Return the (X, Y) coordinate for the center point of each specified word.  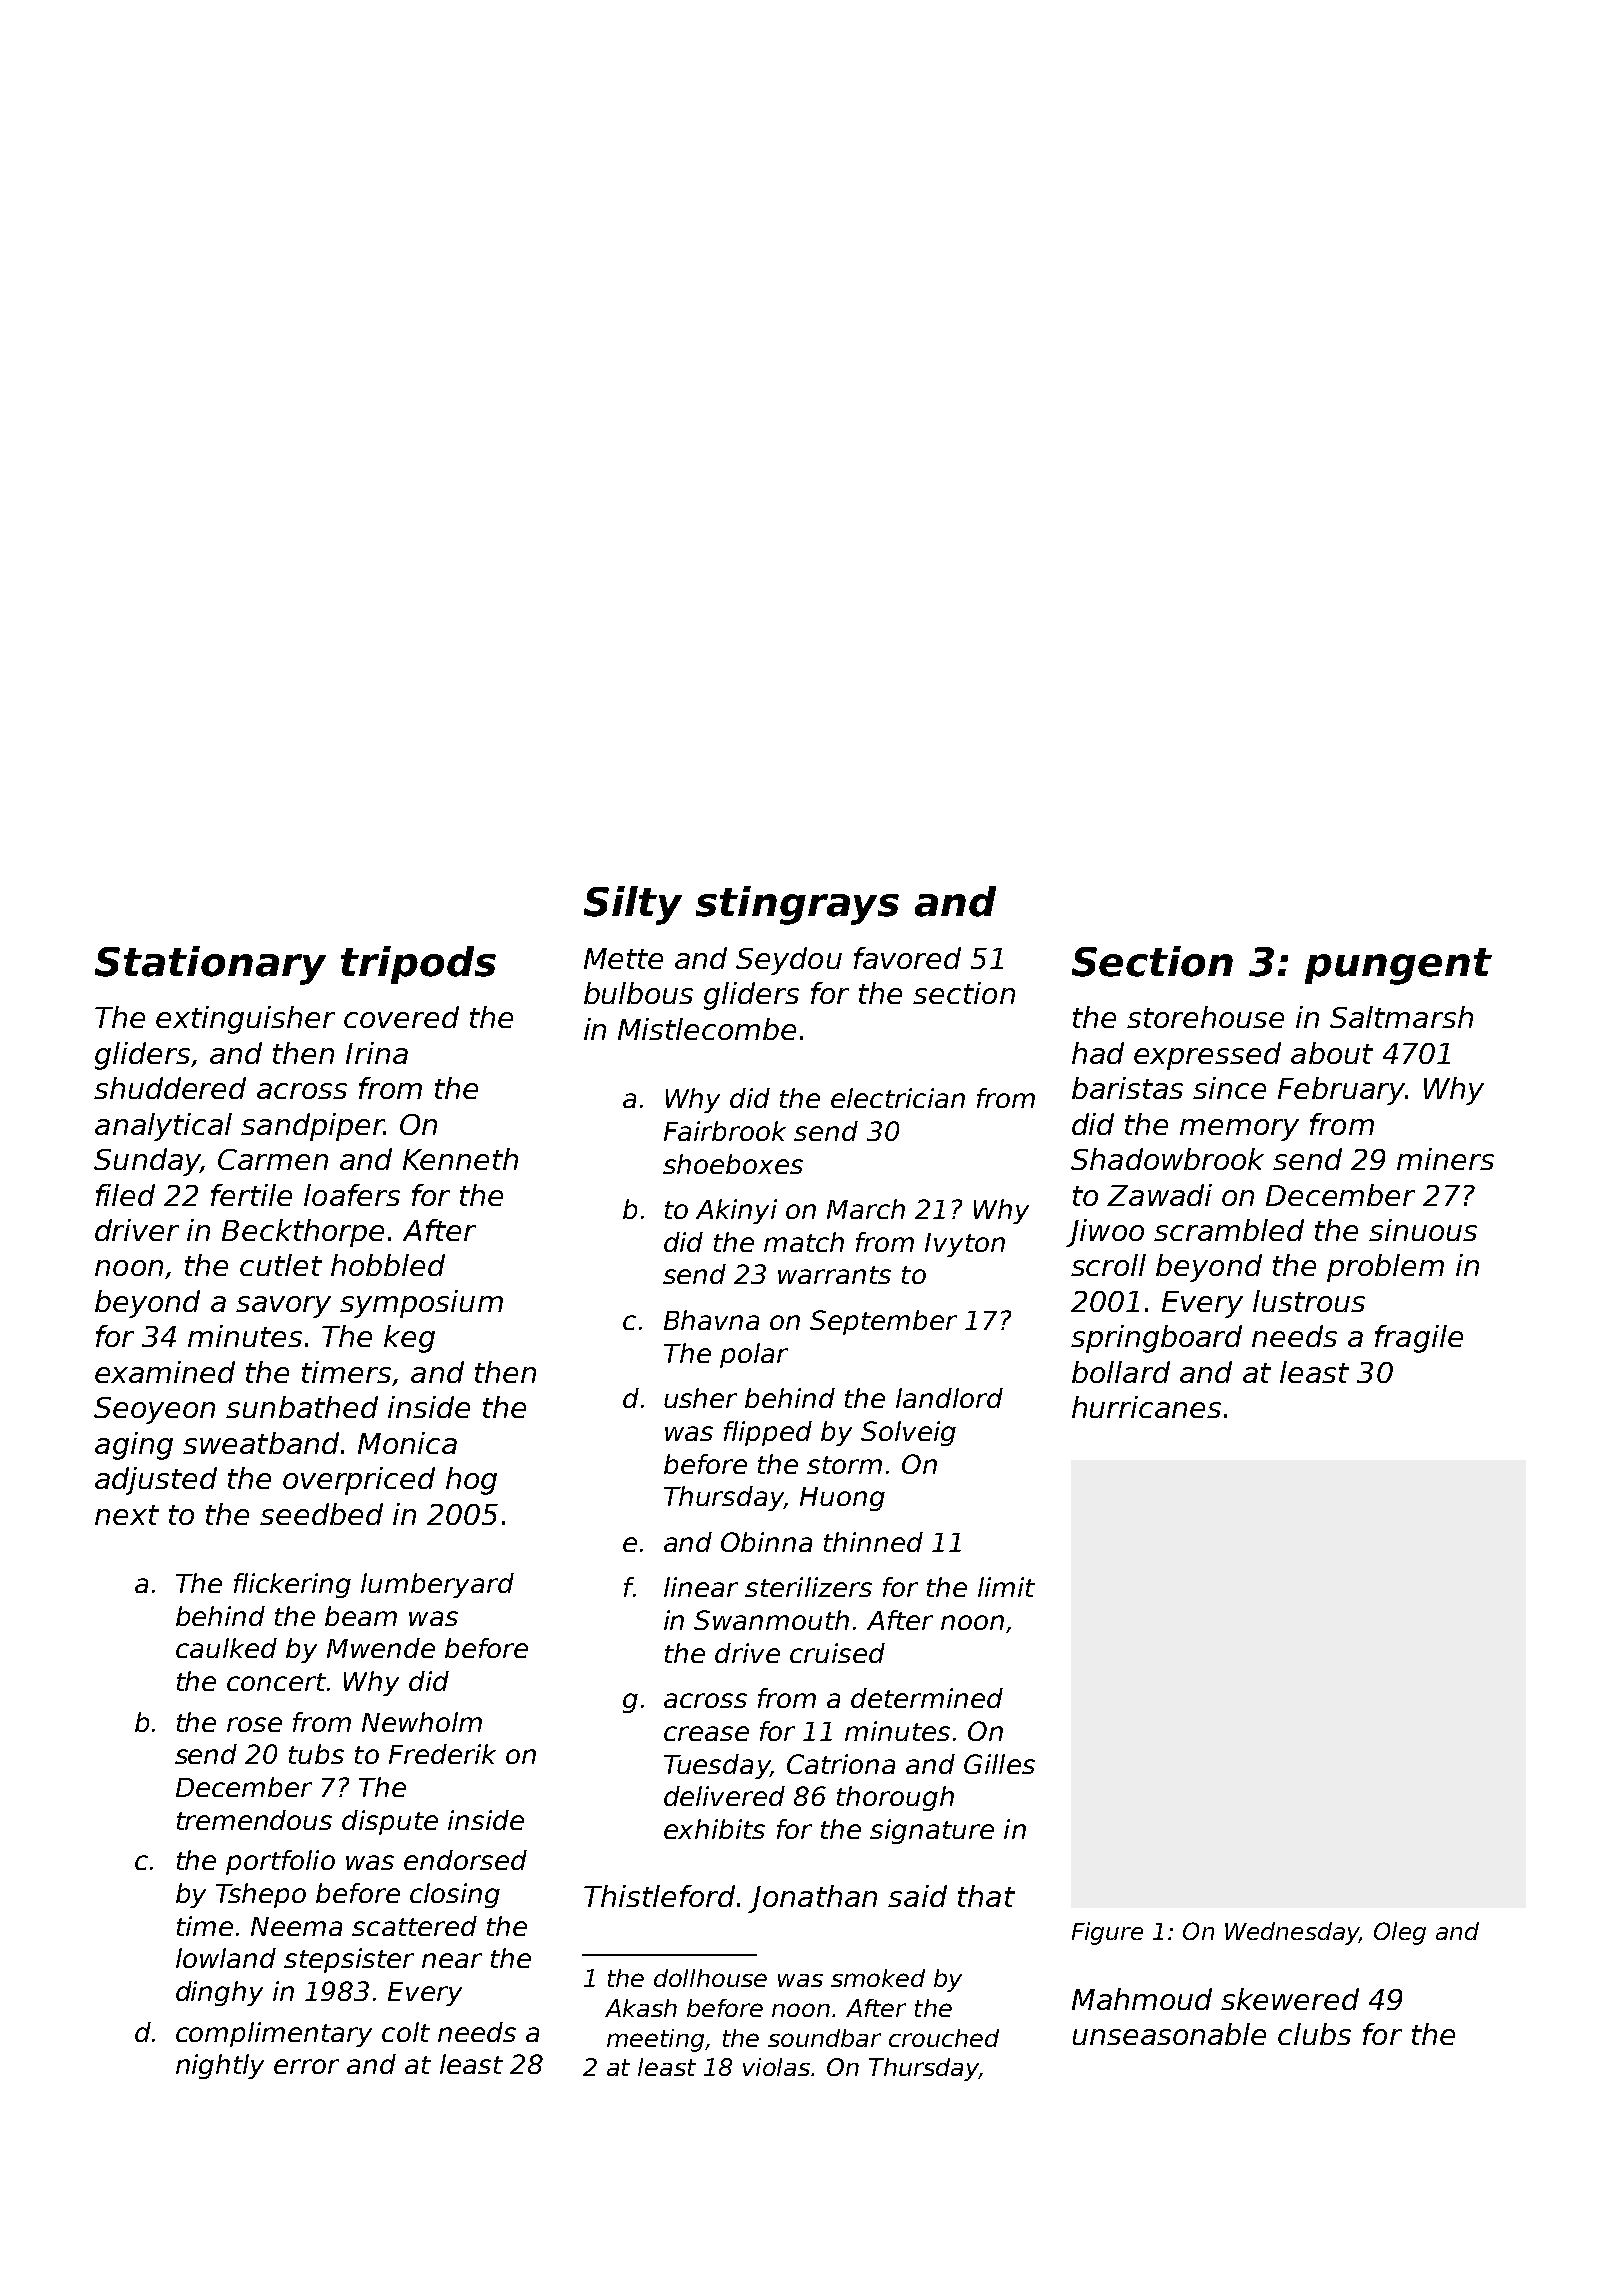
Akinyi (736, 1211)
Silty (633, 905)
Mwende (381, 1648)
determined (927, 1698)
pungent (1398, 966)
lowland (226, 1958)
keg (409, 1339)
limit (1006, 1587)
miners (1445, 1159)
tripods (418, 965)
